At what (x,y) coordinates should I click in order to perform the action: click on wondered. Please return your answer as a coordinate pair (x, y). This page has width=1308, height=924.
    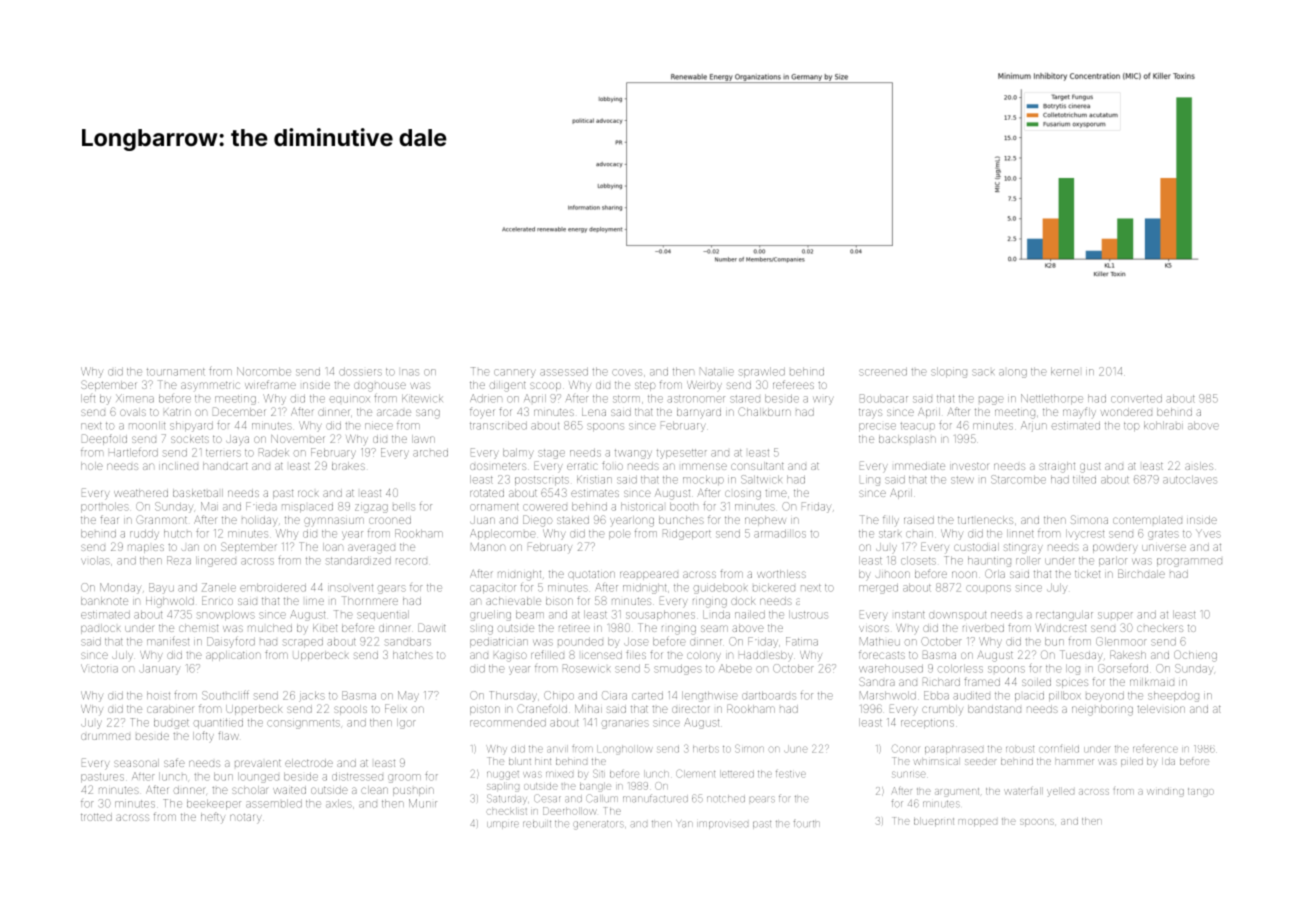
    Looking at the image, I should click on (1126, 412).
